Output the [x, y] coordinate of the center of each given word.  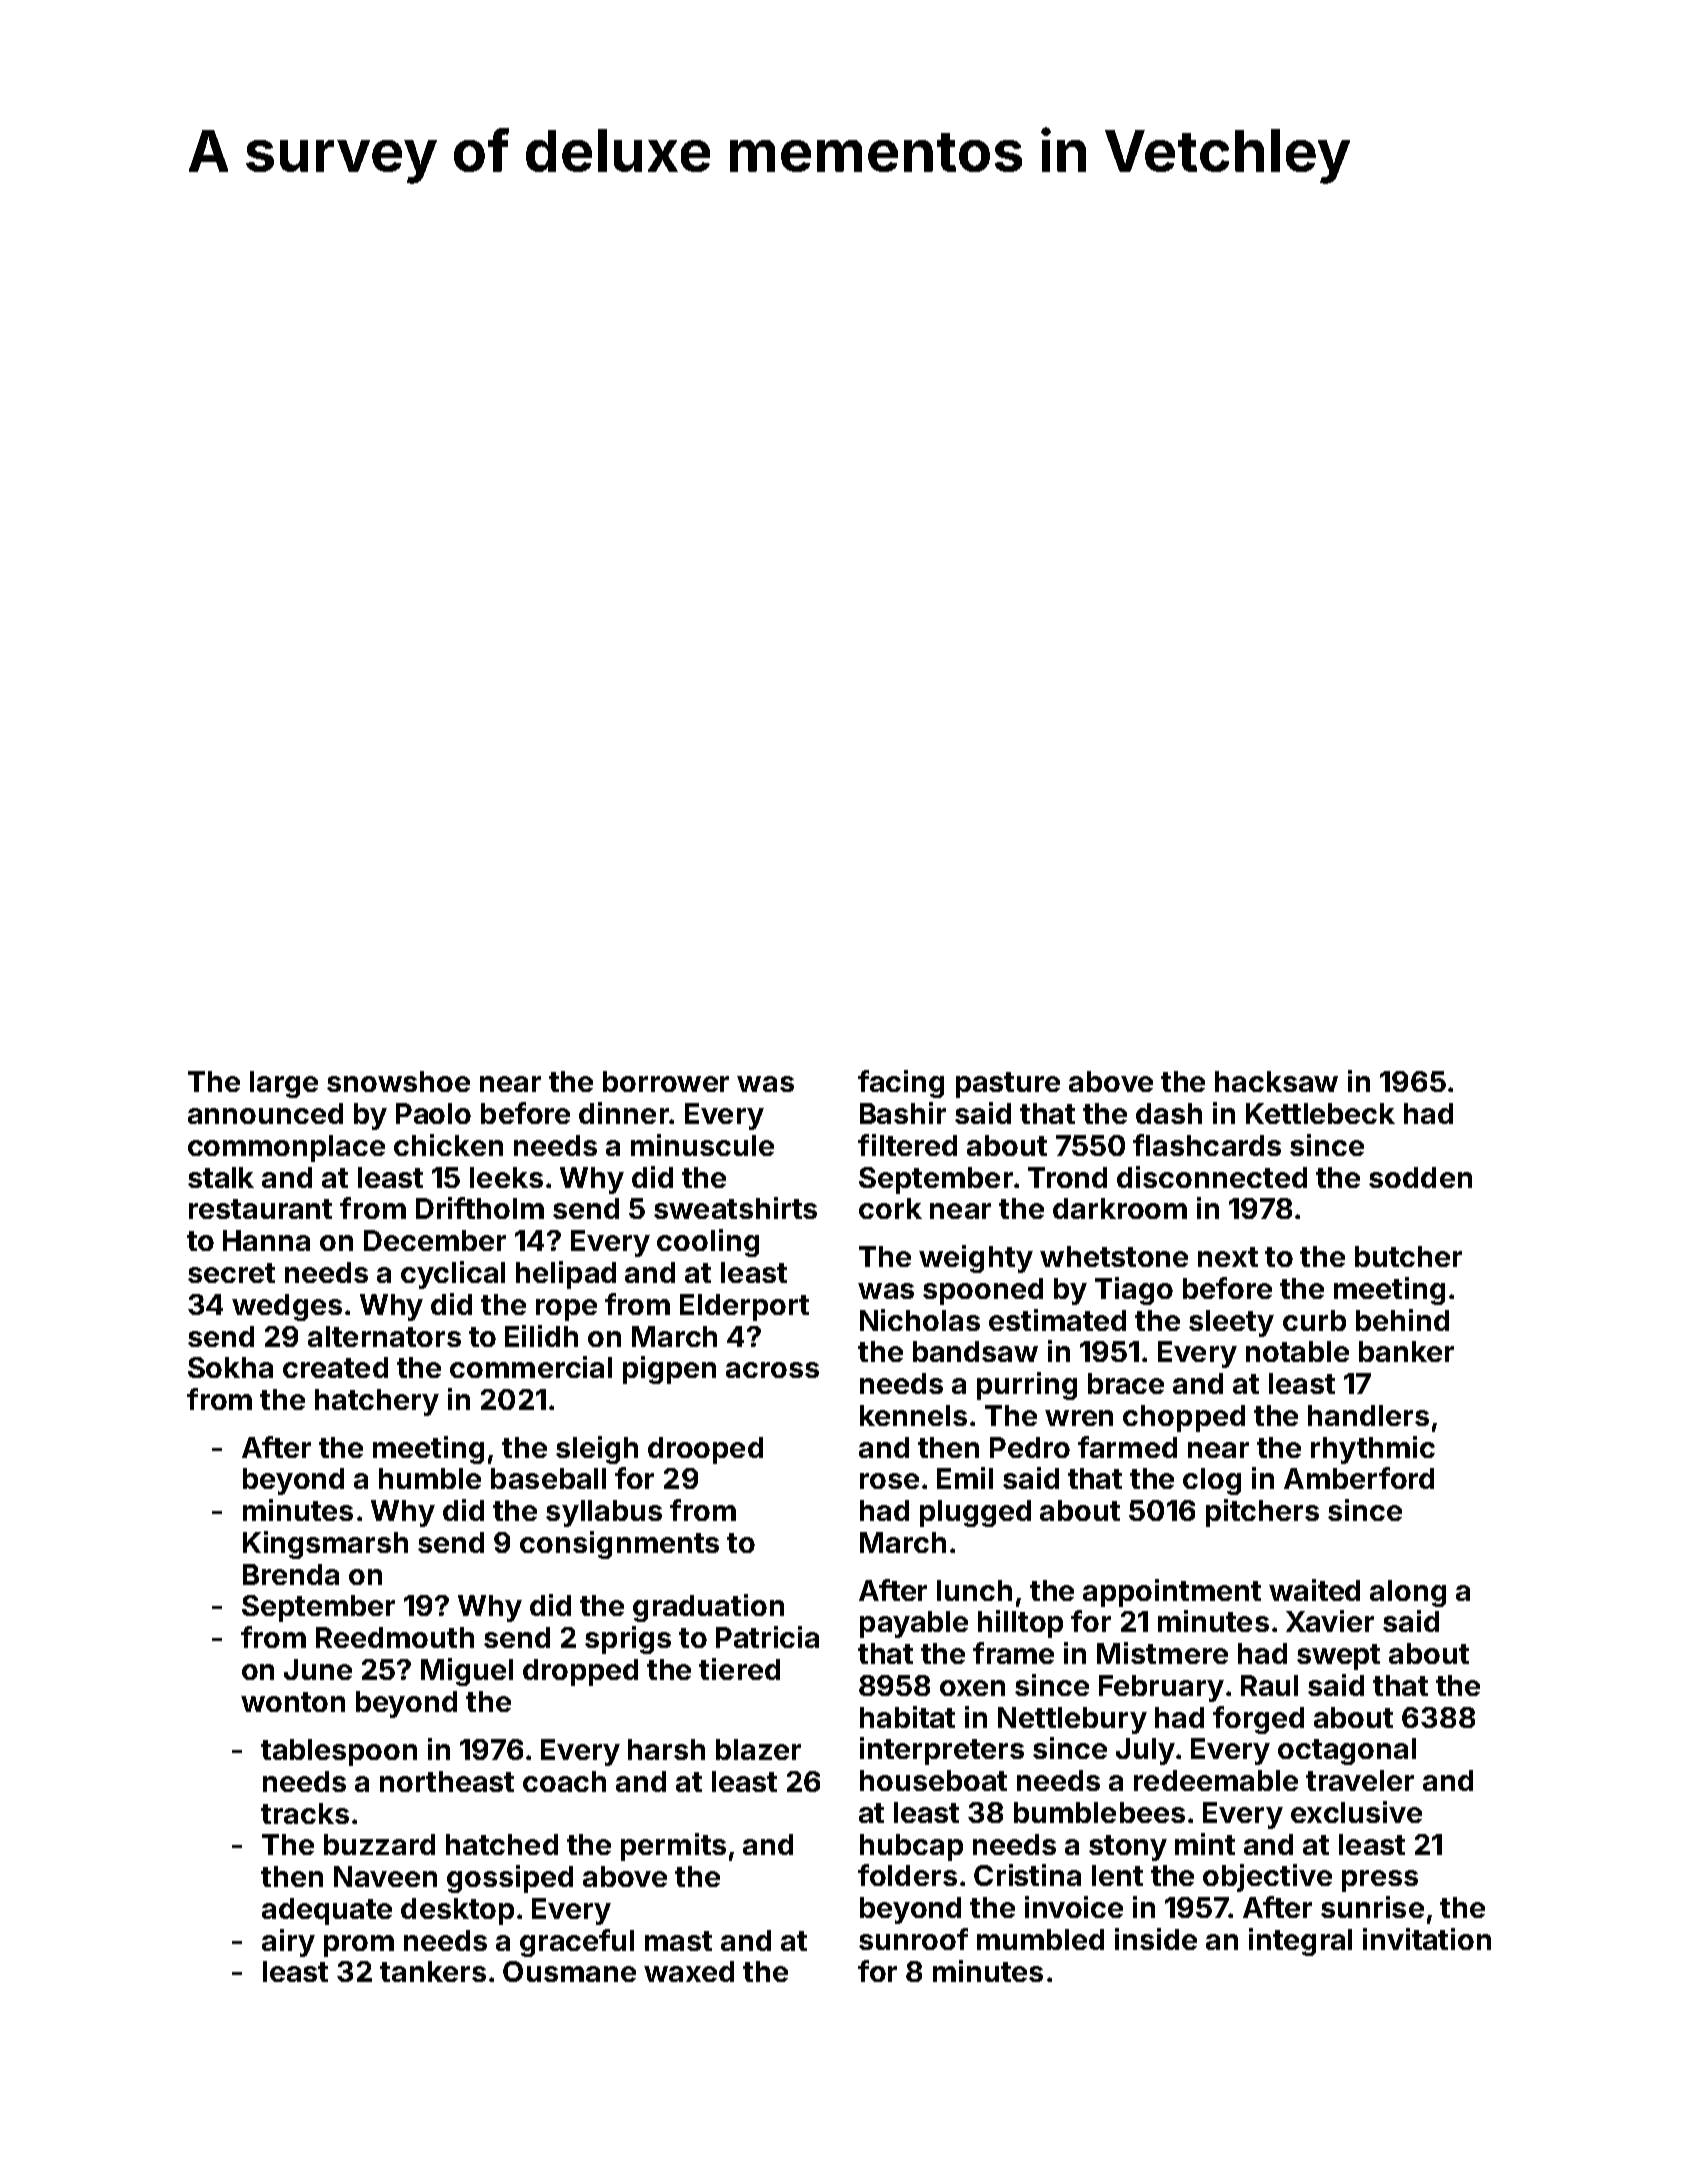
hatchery [377, 1402]
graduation [708, 1608]
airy [288, 1943]
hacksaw [1276, 1081]
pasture [1008, 1085]
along [1408, 1593]
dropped [580, 1672]
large [284, 1084]
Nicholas [920, 1320]
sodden [1420, 1177]
